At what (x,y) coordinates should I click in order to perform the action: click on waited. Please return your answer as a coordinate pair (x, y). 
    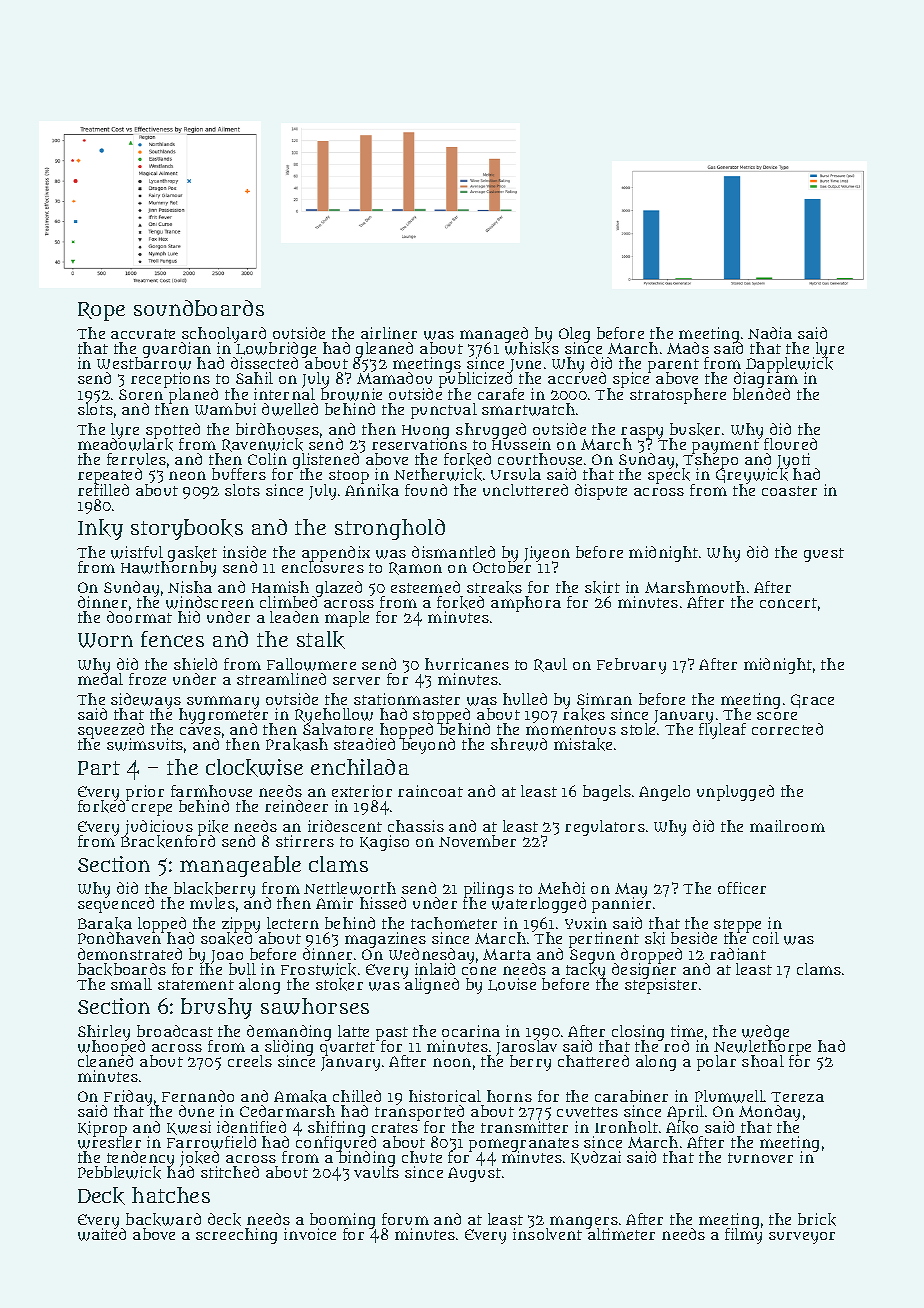
    Looking at the image, I should click on (102, 1235).
